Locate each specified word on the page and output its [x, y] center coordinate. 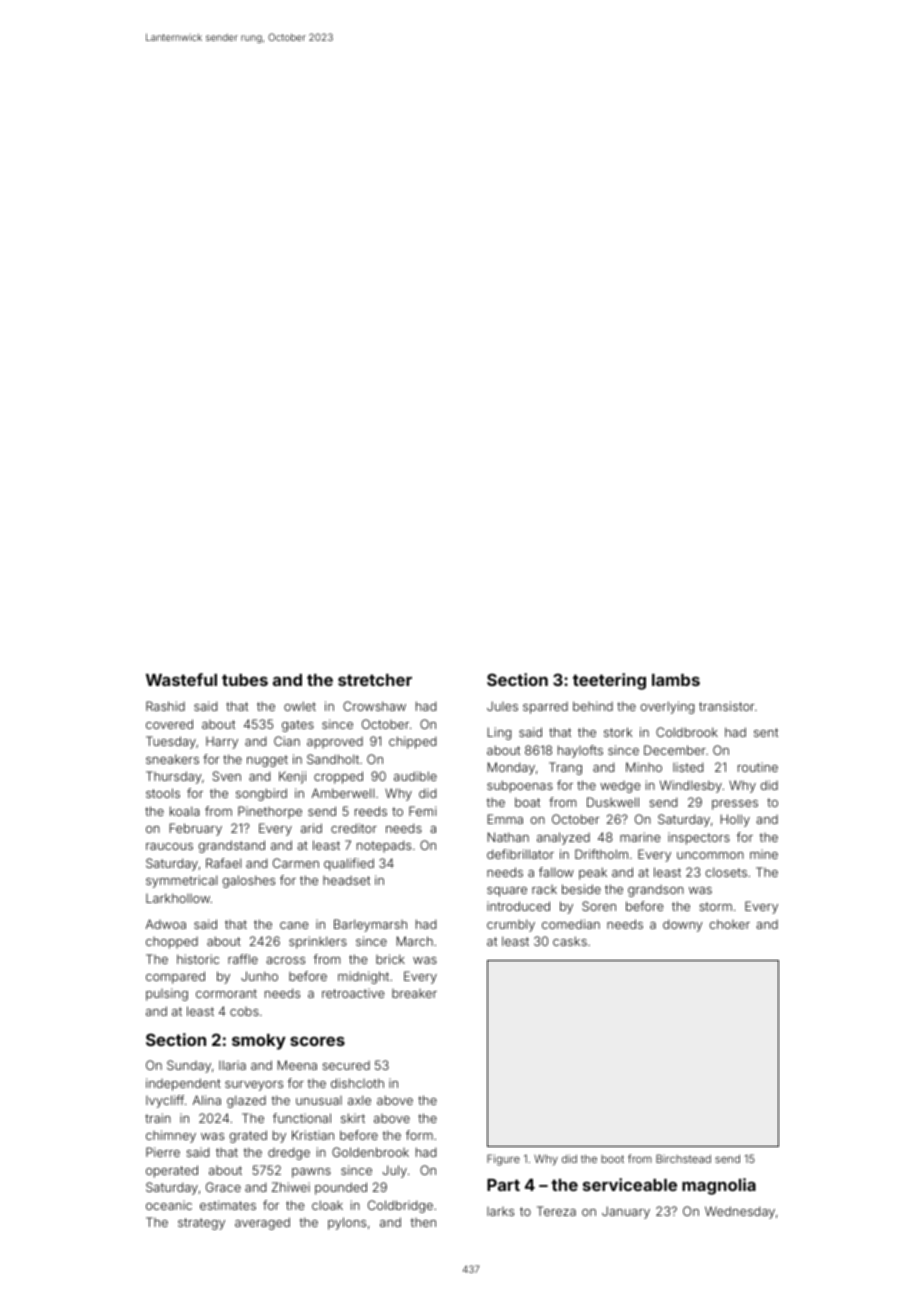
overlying [667, 707]
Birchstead [683, 1158]
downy [683, 925]
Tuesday [171, 742]
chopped [172, 943]
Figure [503, 1160]
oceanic [169, 1205]
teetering [609, 681]
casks [570, 941]
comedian [571, 924]
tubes [245, 680]
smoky [259, 1042]
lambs [676, 680]
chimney [171, 1136]
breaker [414, 993]
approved [335, 743]
